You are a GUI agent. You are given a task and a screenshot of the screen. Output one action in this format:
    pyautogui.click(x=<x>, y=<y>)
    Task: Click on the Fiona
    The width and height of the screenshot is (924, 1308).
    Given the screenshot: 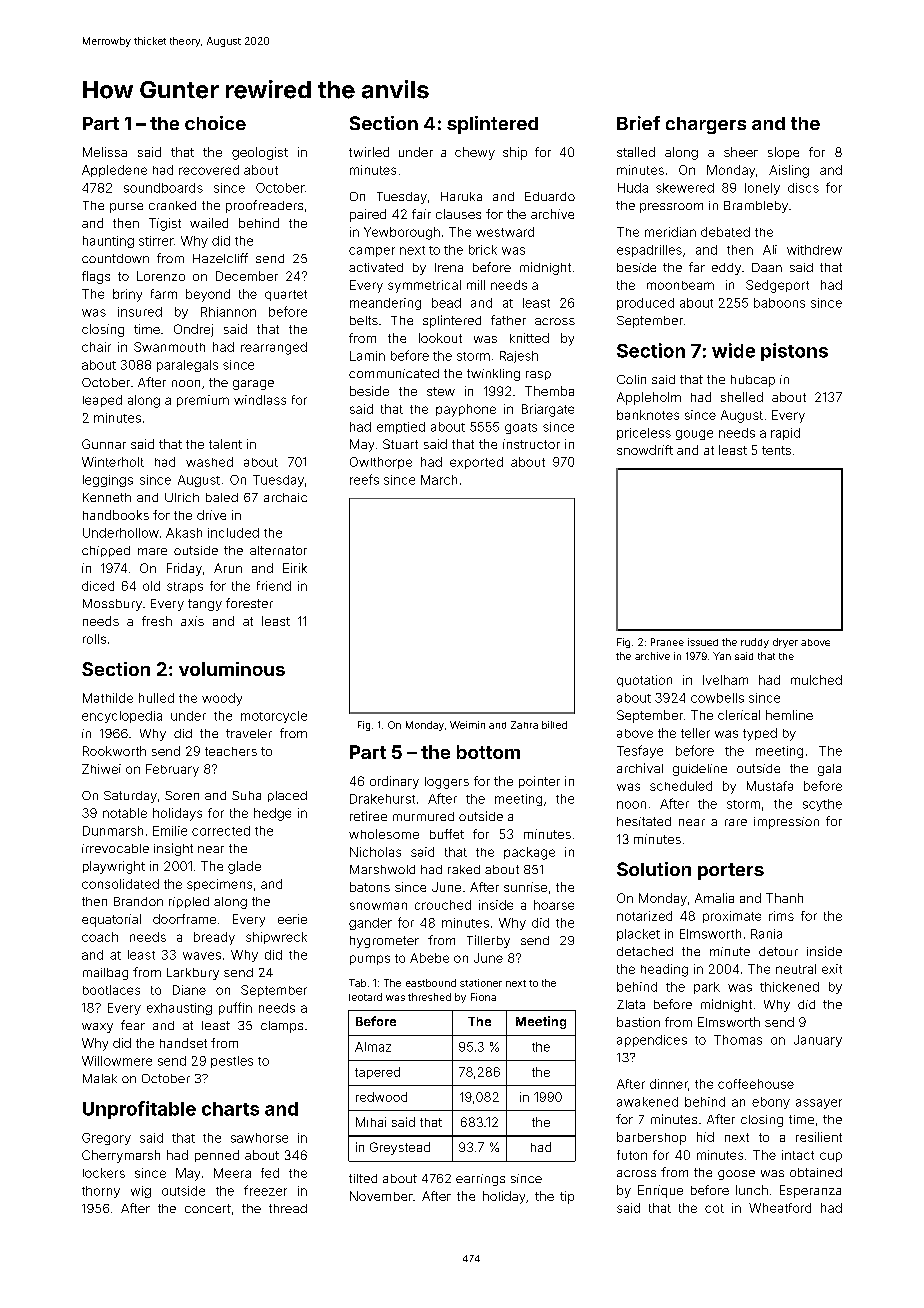 What is the action you would take?
    pyautogui.click(x=483, y=997)
